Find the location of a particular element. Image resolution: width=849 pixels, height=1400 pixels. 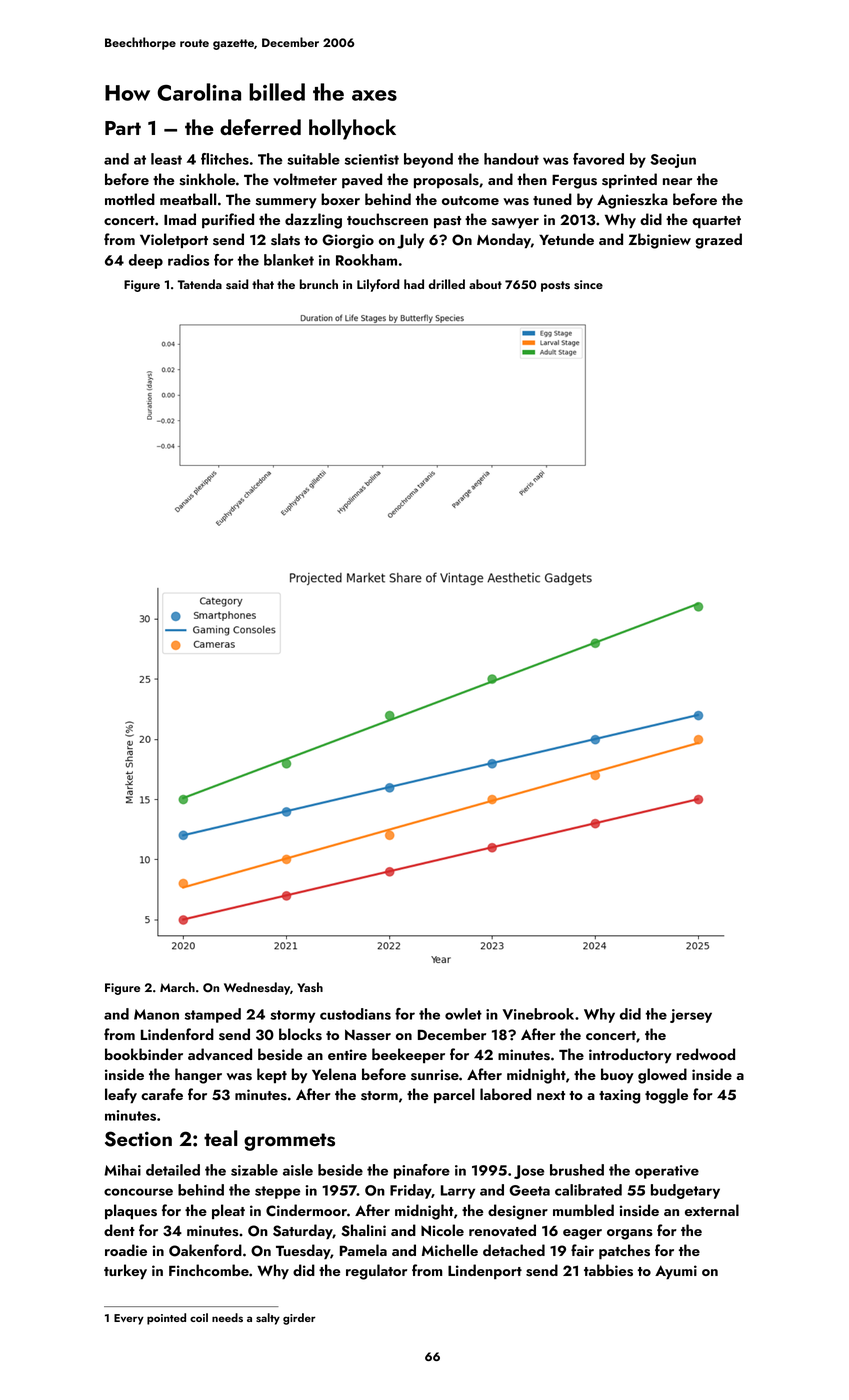

Yetunde is located at coordinates (566, 239).
